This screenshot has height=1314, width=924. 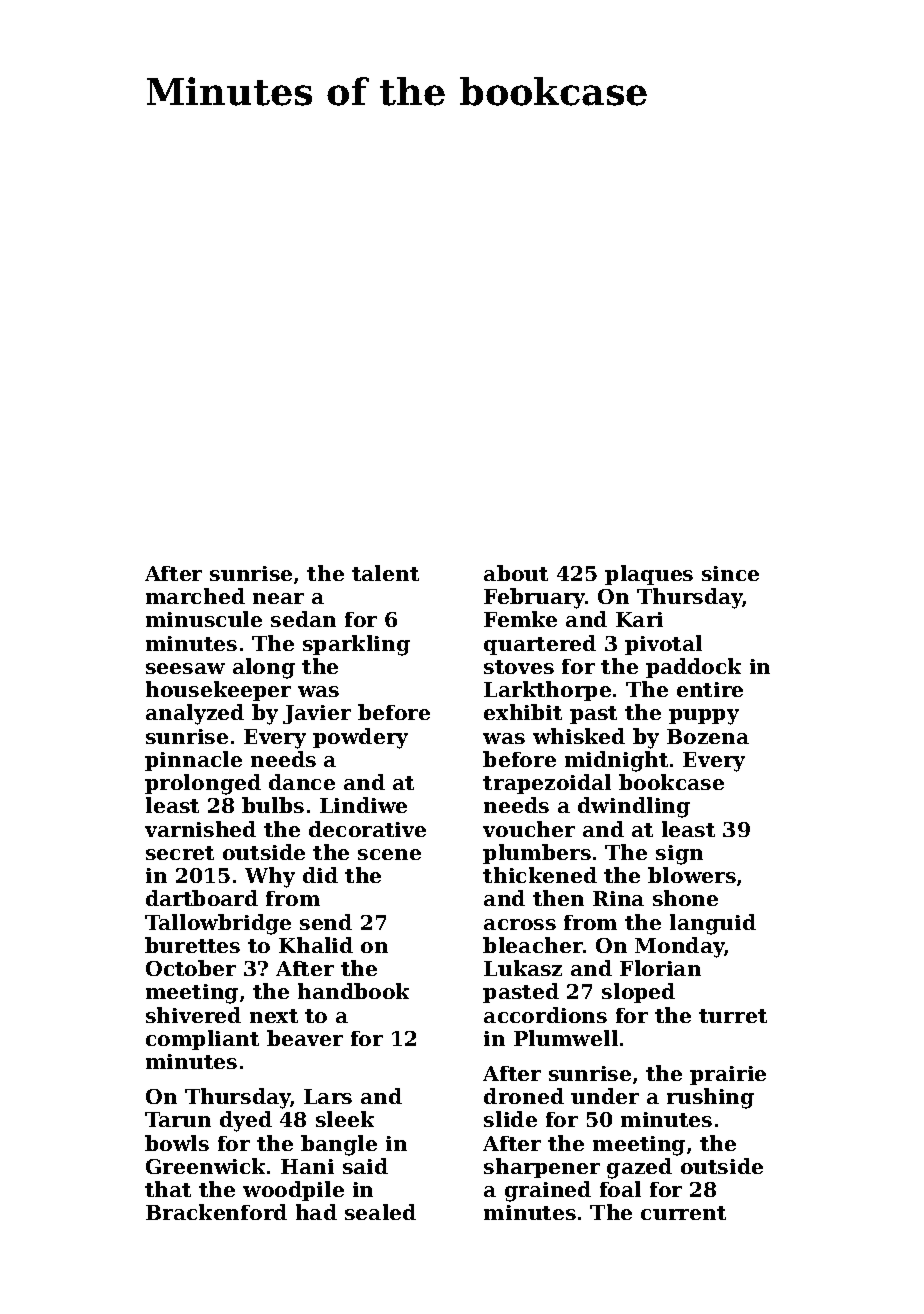 What do you see at coordinates (200, 829) in the screenshot?
I see `varnished` at bounding box center [200, 829].
